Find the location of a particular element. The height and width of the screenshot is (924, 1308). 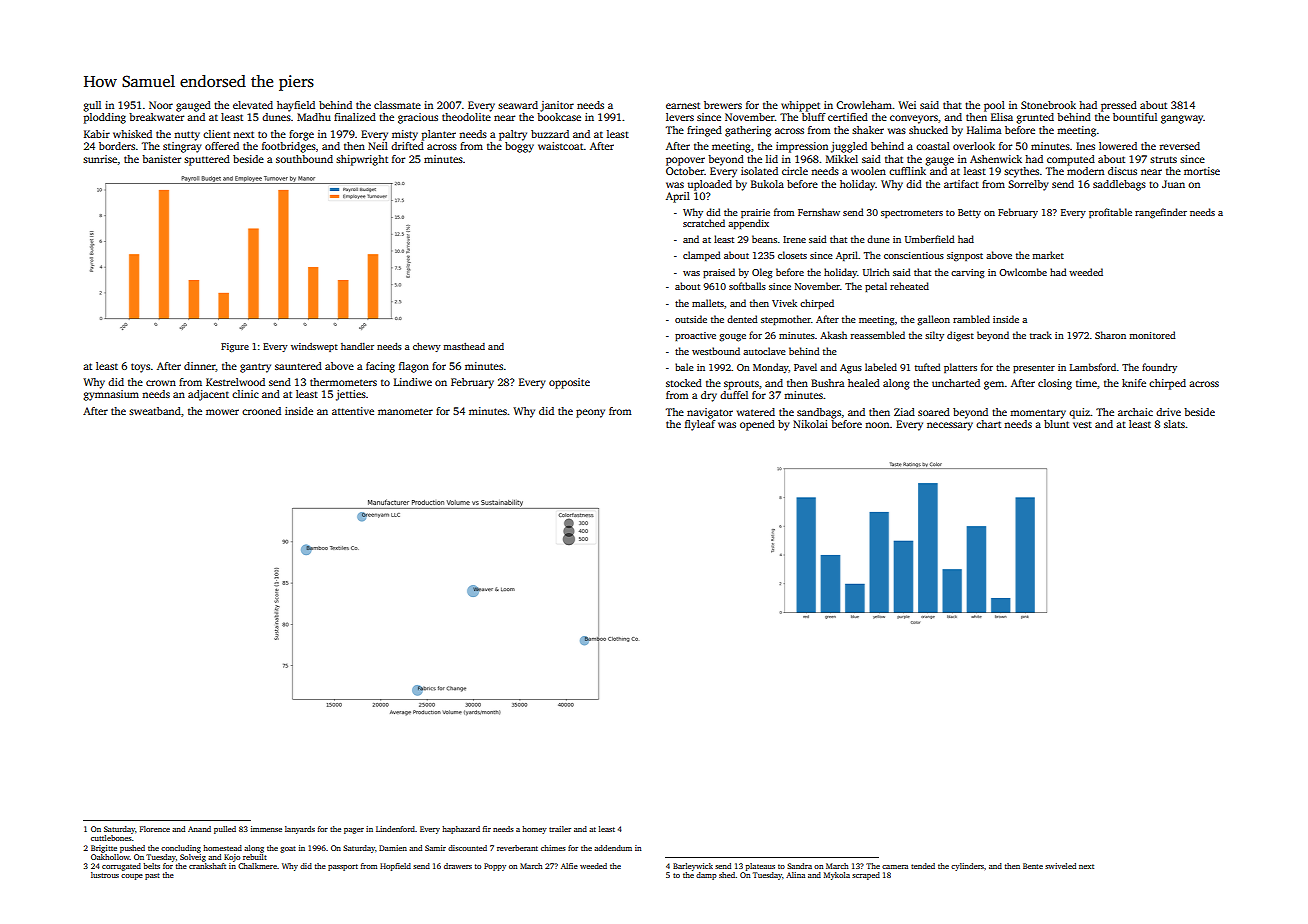

attentive is located at coordinates (353, 411).
